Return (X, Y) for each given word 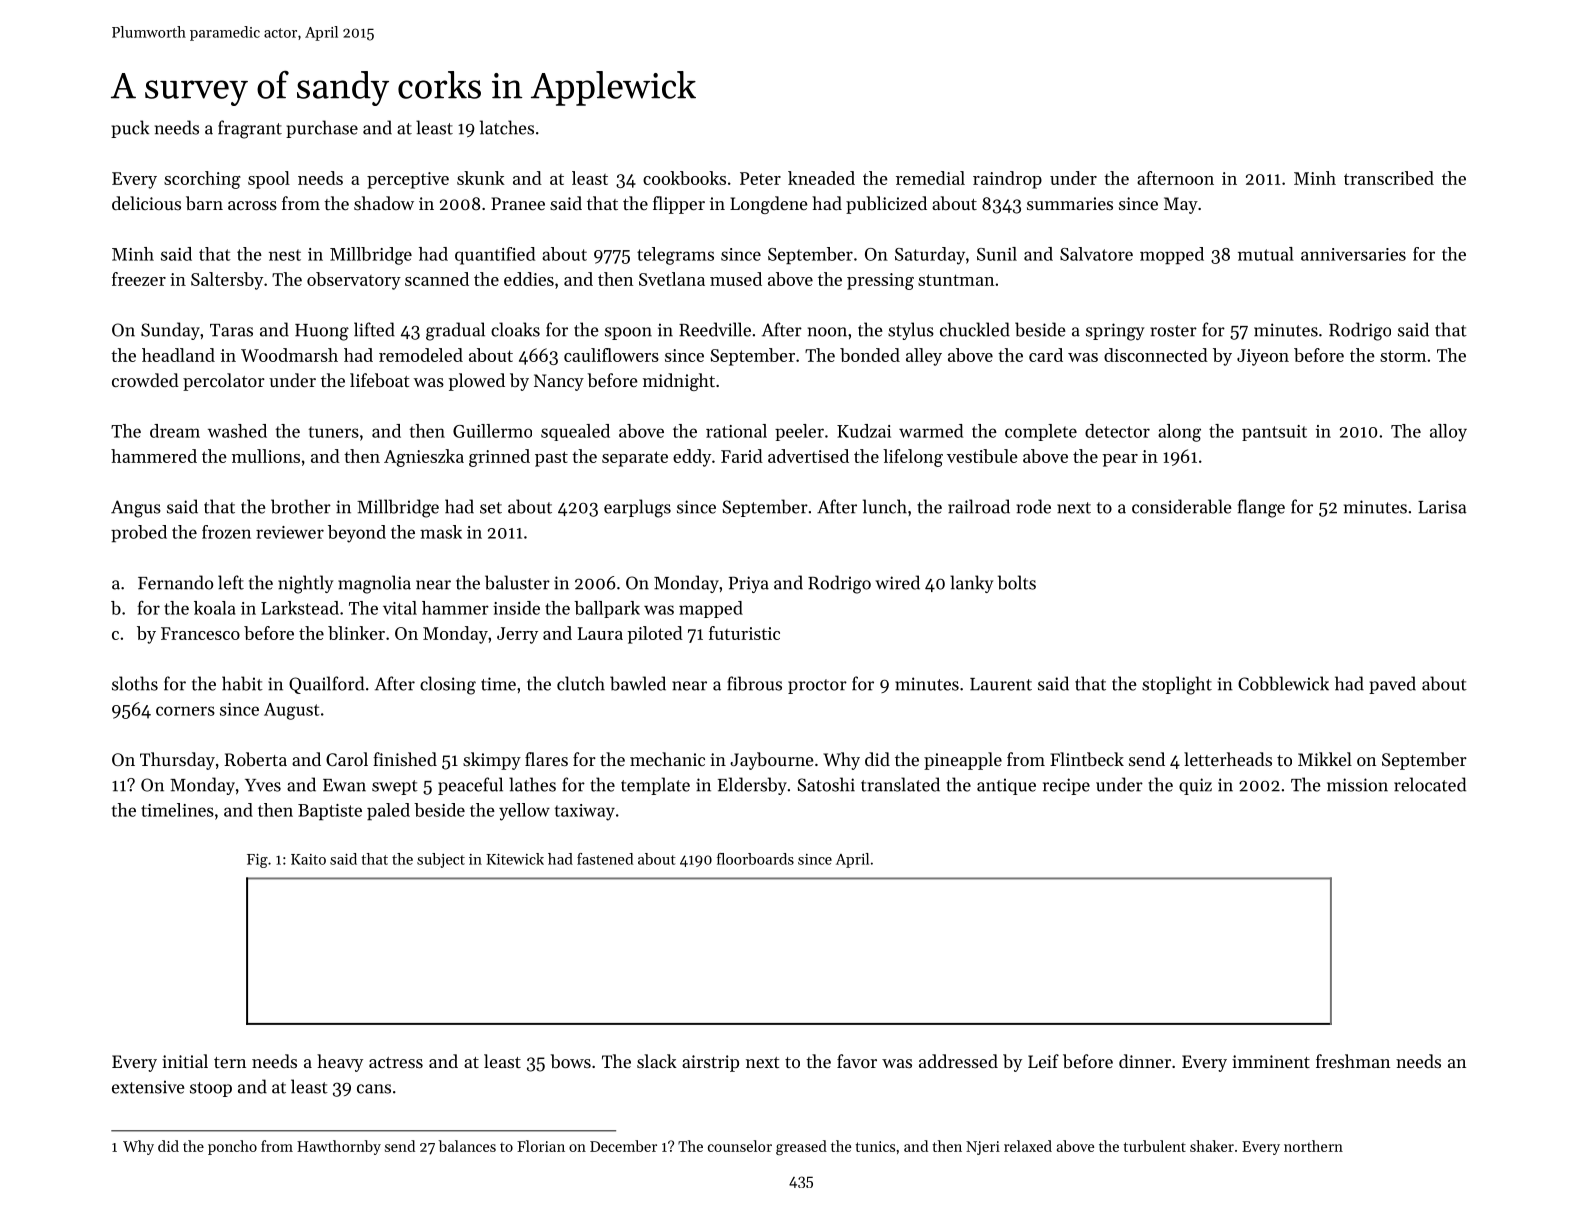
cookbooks (684, 178)
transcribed (1389, 178)
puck (130, 129)
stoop (211, 1089)
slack (657, 1061)
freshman (1353, 1061)
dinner (1145, 1061)
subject (441, 860)
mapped (711, 609)
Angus (136, 509)
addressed (958, 1061)
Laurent (1001, 684)
